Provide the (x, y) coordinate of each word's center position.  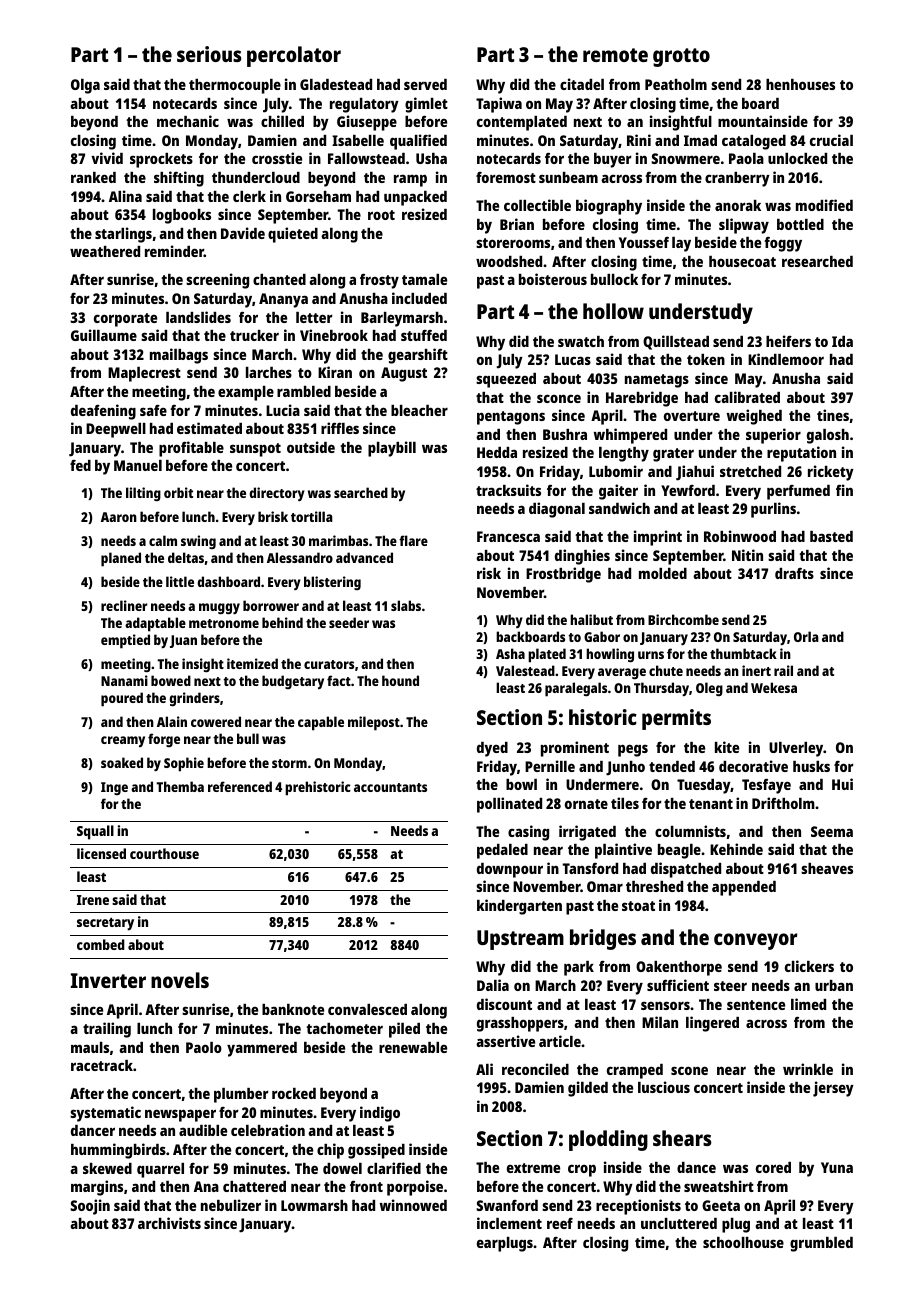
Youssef (644, 242)
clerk (249, 196)
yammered (262, 1049)
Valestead (525, 670)
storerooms (513, 243)
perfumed (798, 492)
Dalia (493, 985)
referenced (240, 786)
